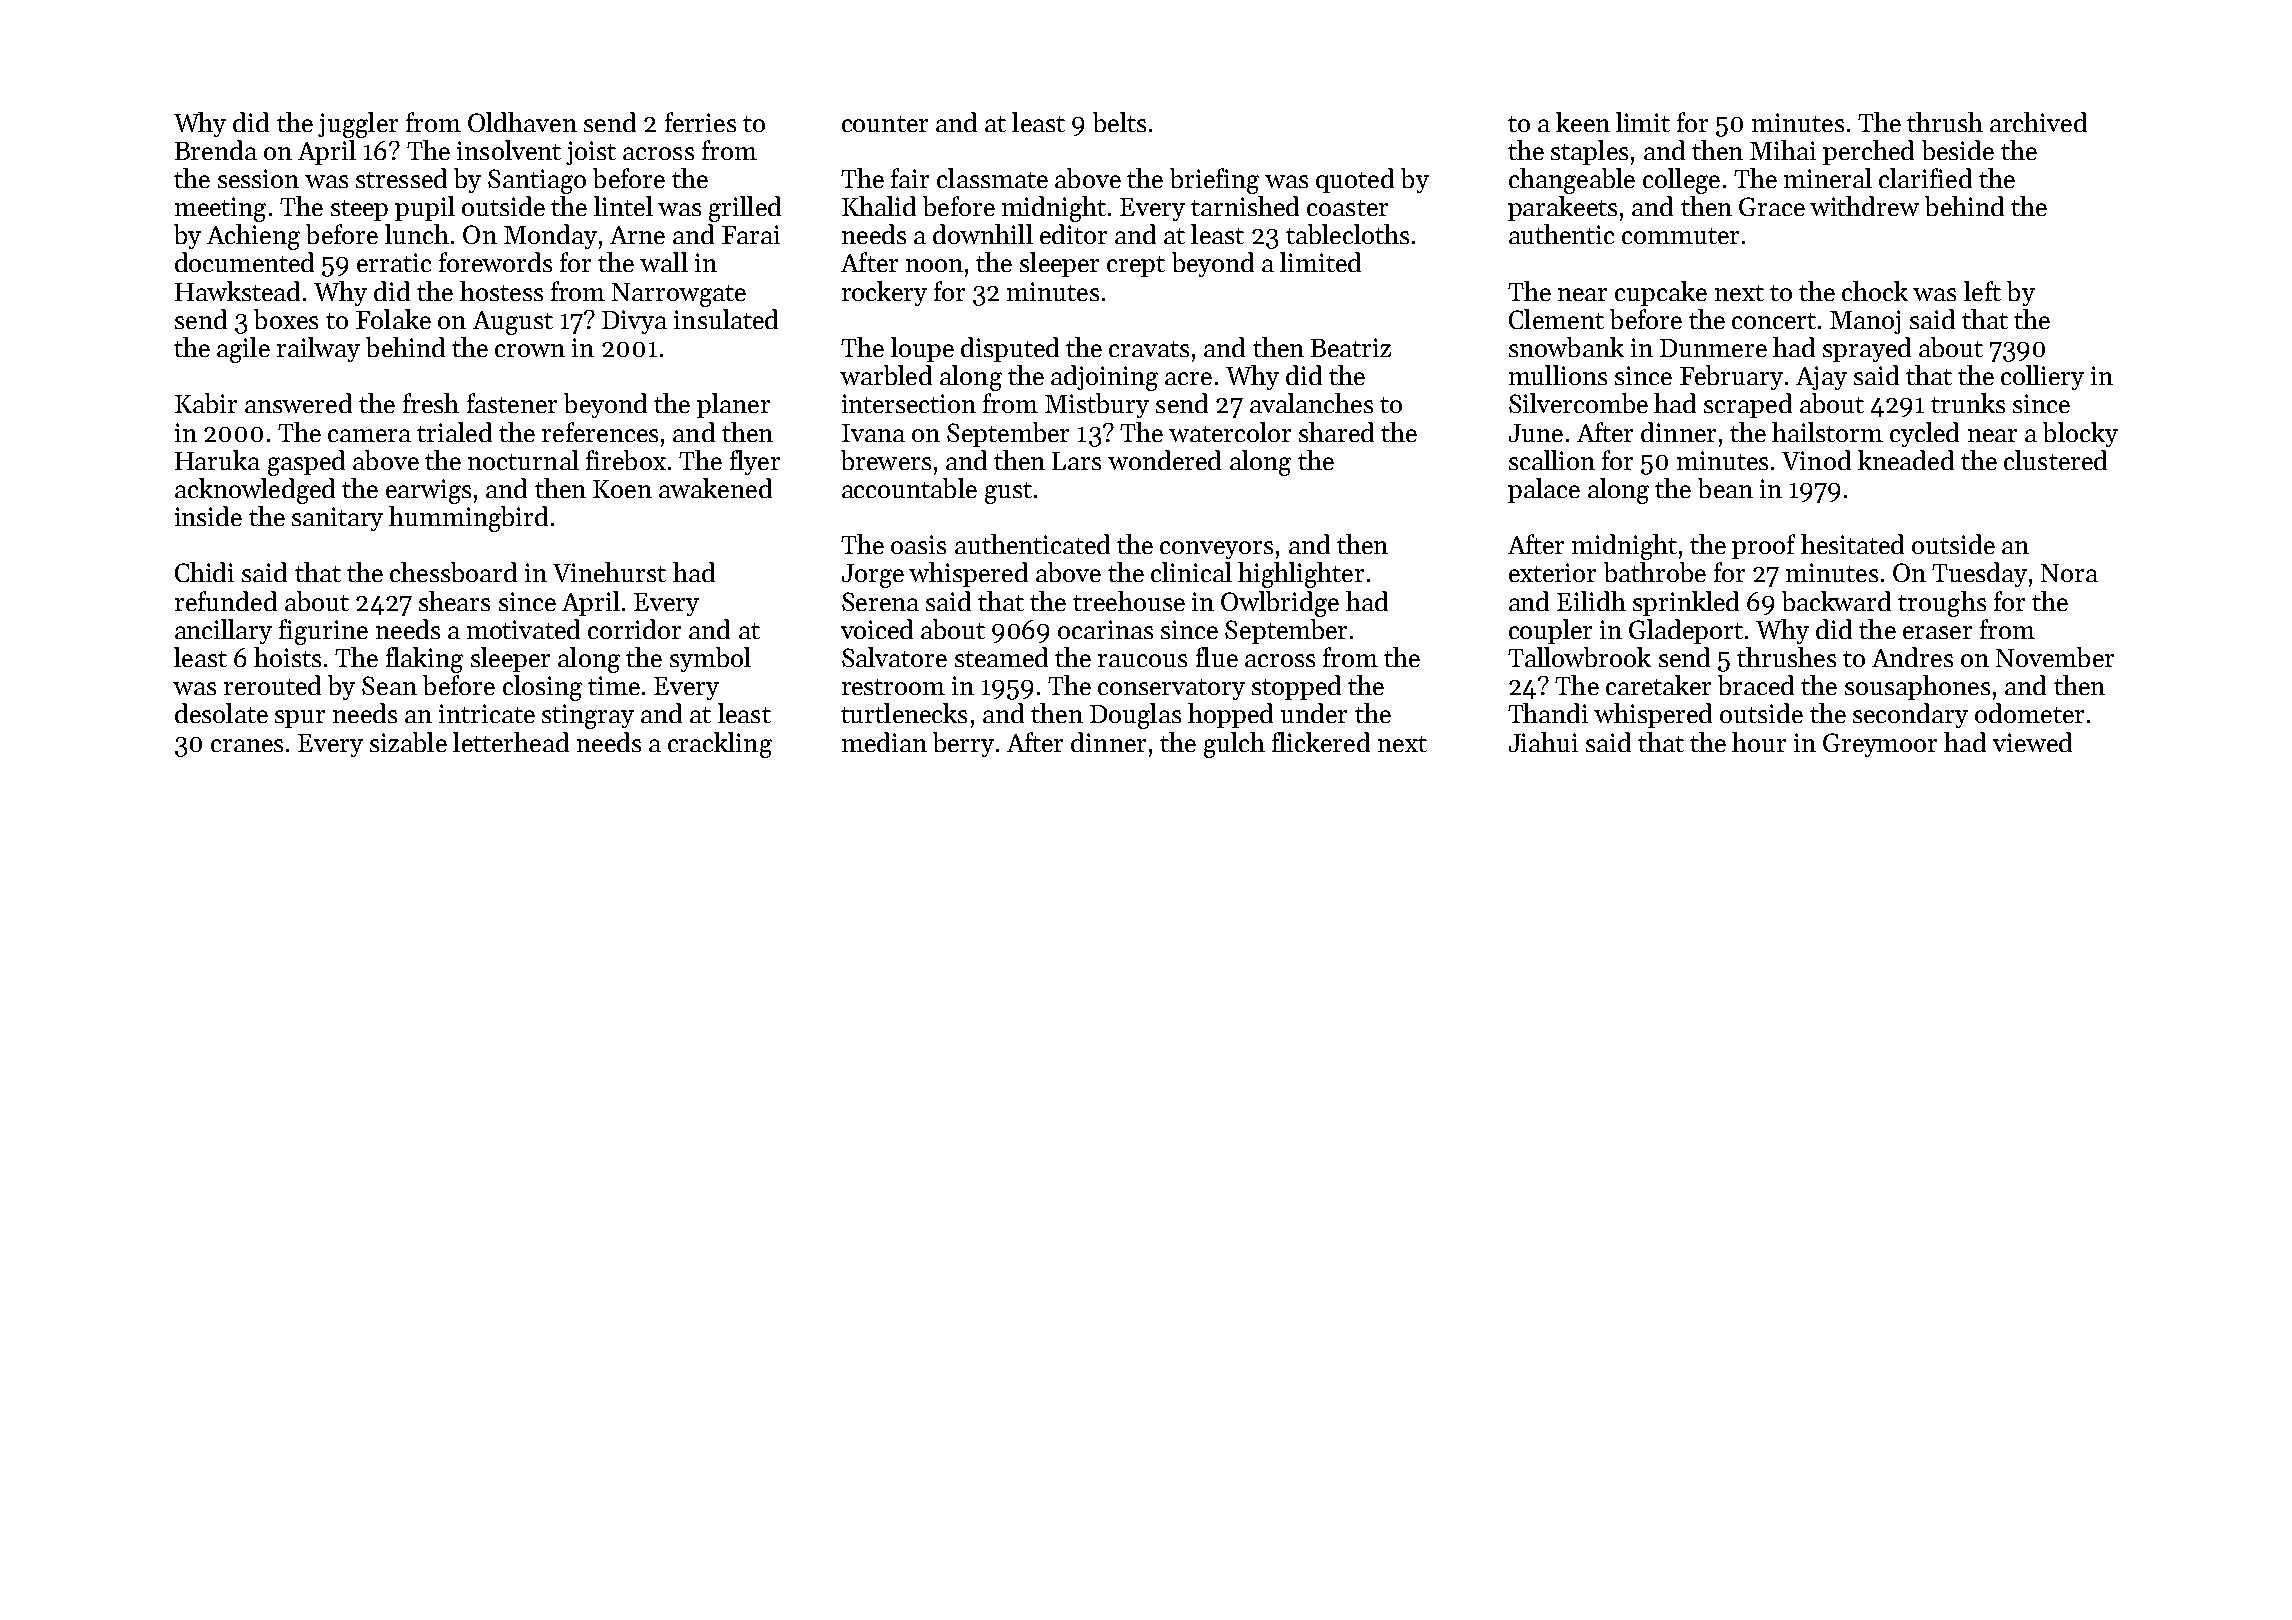 This screenshot has width=2292, height=1620. What do you see at coordinates (1583, 122) in the screenshot?
I see `keen` at bounding box center [1583, 122].
